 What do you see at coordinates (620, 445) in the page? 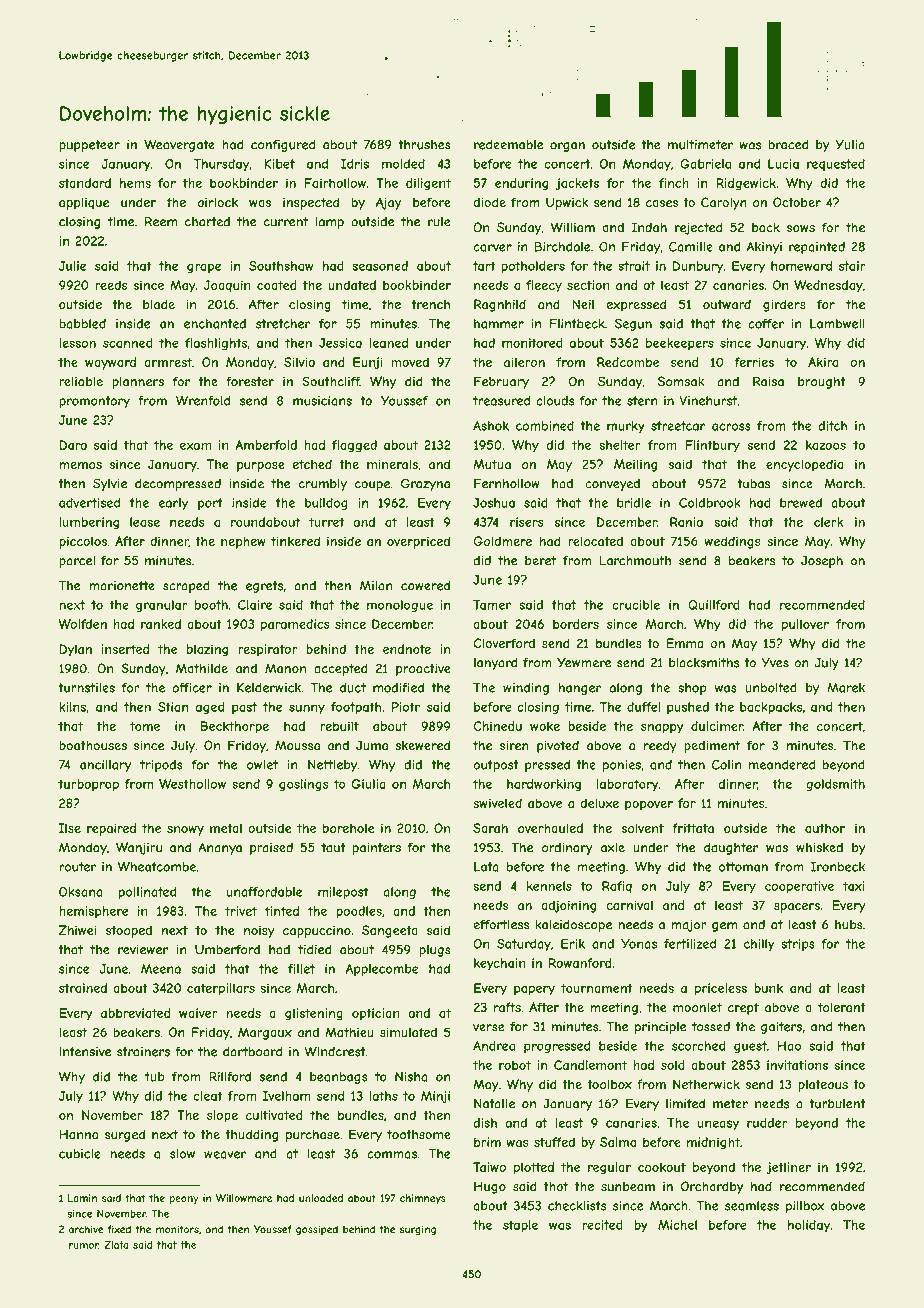
I see `shelter` at bounding box center [620, 445].
